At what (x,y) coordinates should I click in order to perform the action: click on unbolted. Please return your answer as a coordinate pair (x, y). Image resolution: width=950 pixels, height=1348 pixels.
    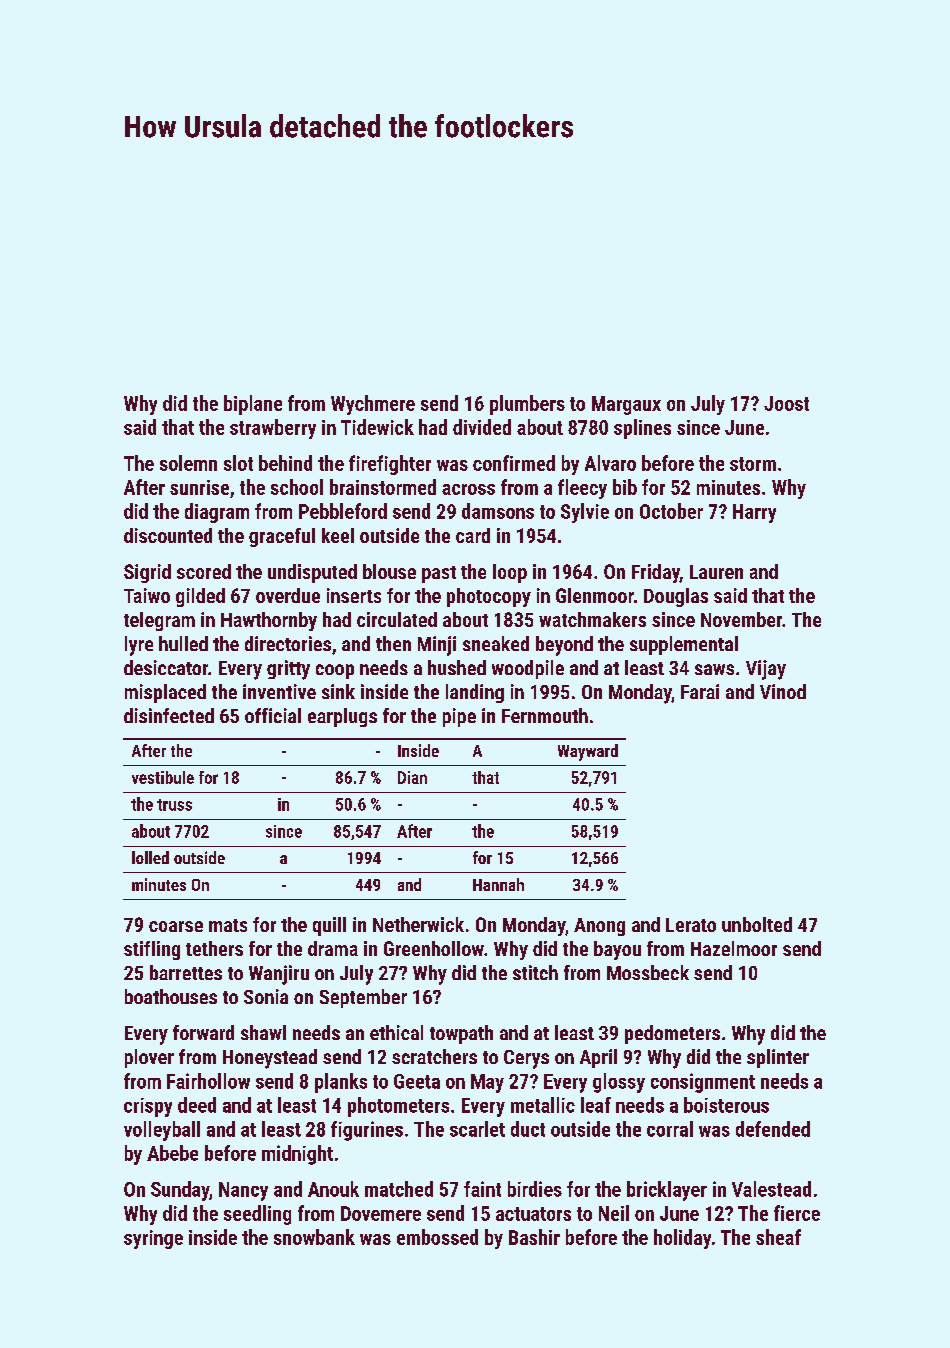
    Looking at the image, I should click on (757, 924).
